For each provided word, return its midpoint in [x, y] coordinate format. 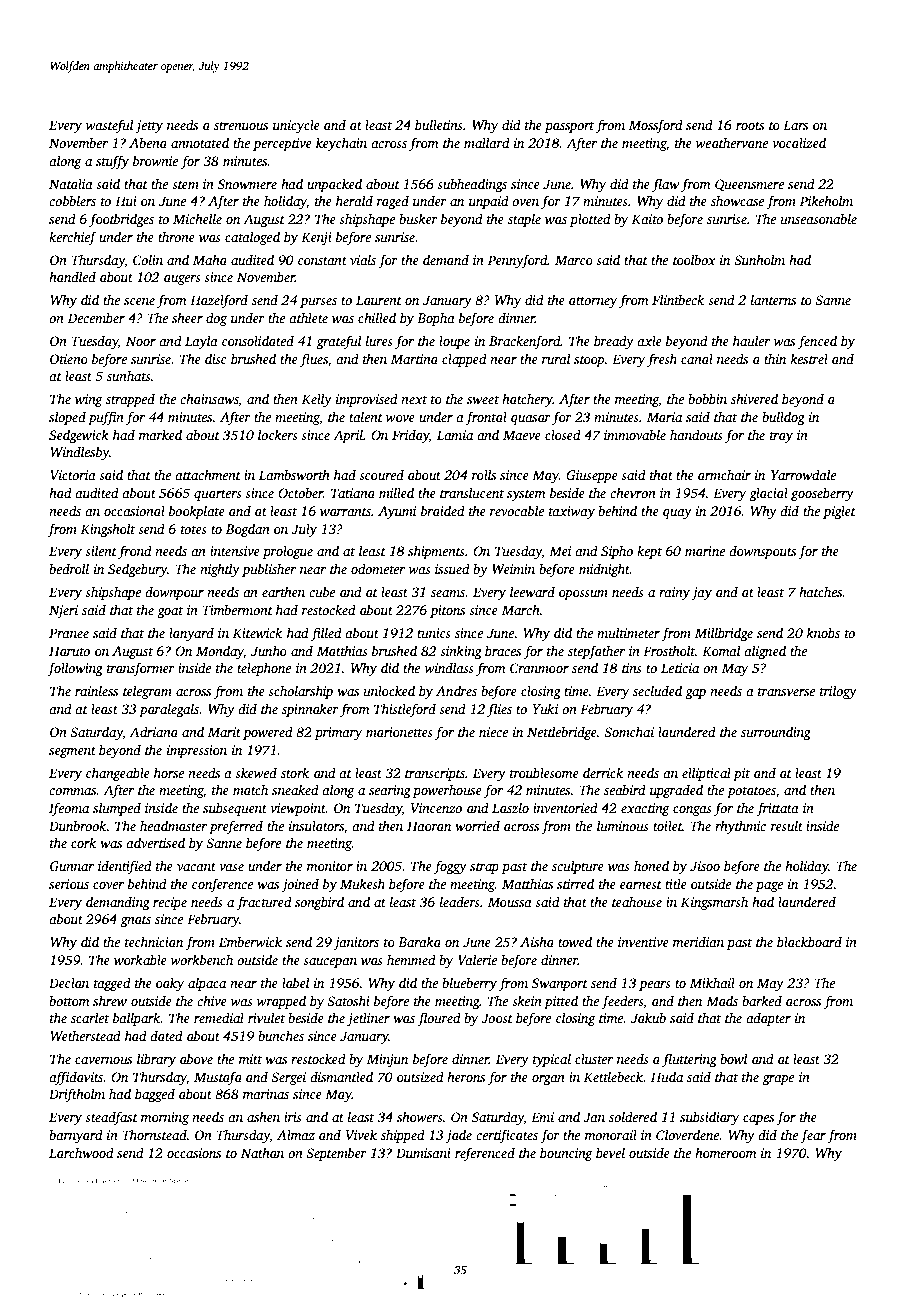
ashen [263, 1116]
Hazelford [219, 301]
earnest [641, 885]
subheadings [472, 185]
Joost [497, 1018]
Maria [664, 417]
